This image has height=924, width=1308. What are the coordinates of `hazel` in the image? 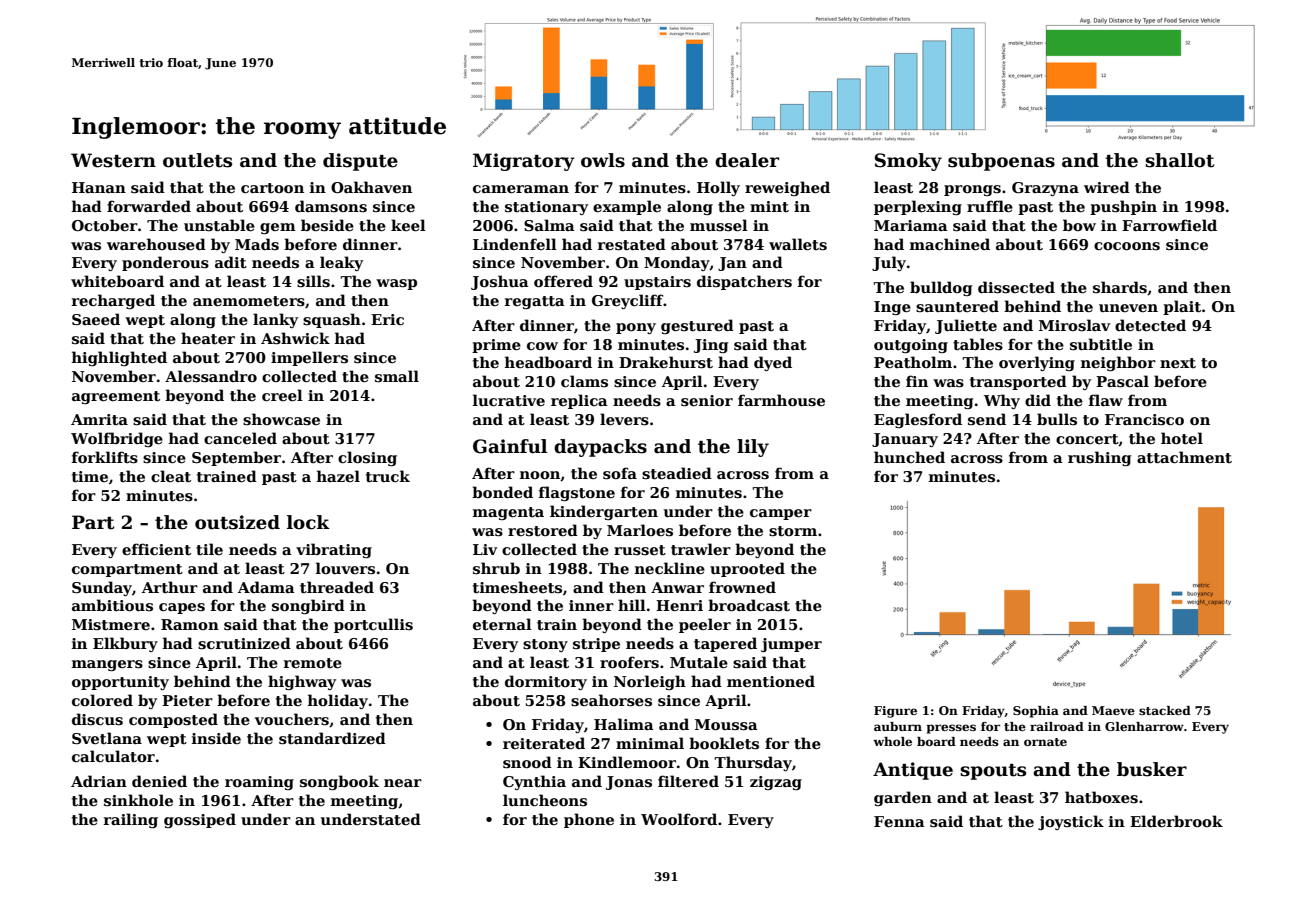 It's located at (338, 476).
